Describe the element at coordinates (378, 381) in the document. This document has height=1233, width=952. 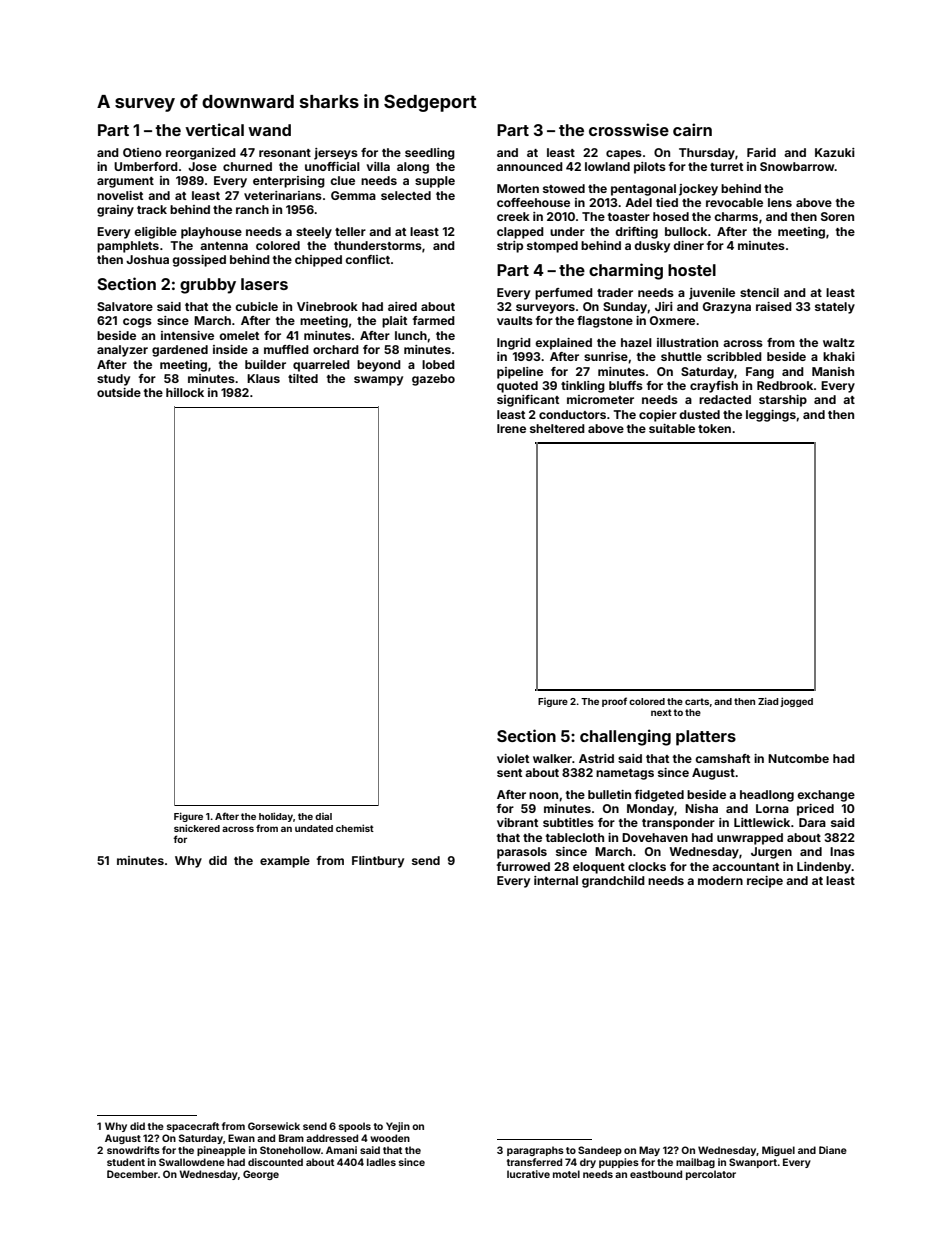
I see `swampy` at that location.
